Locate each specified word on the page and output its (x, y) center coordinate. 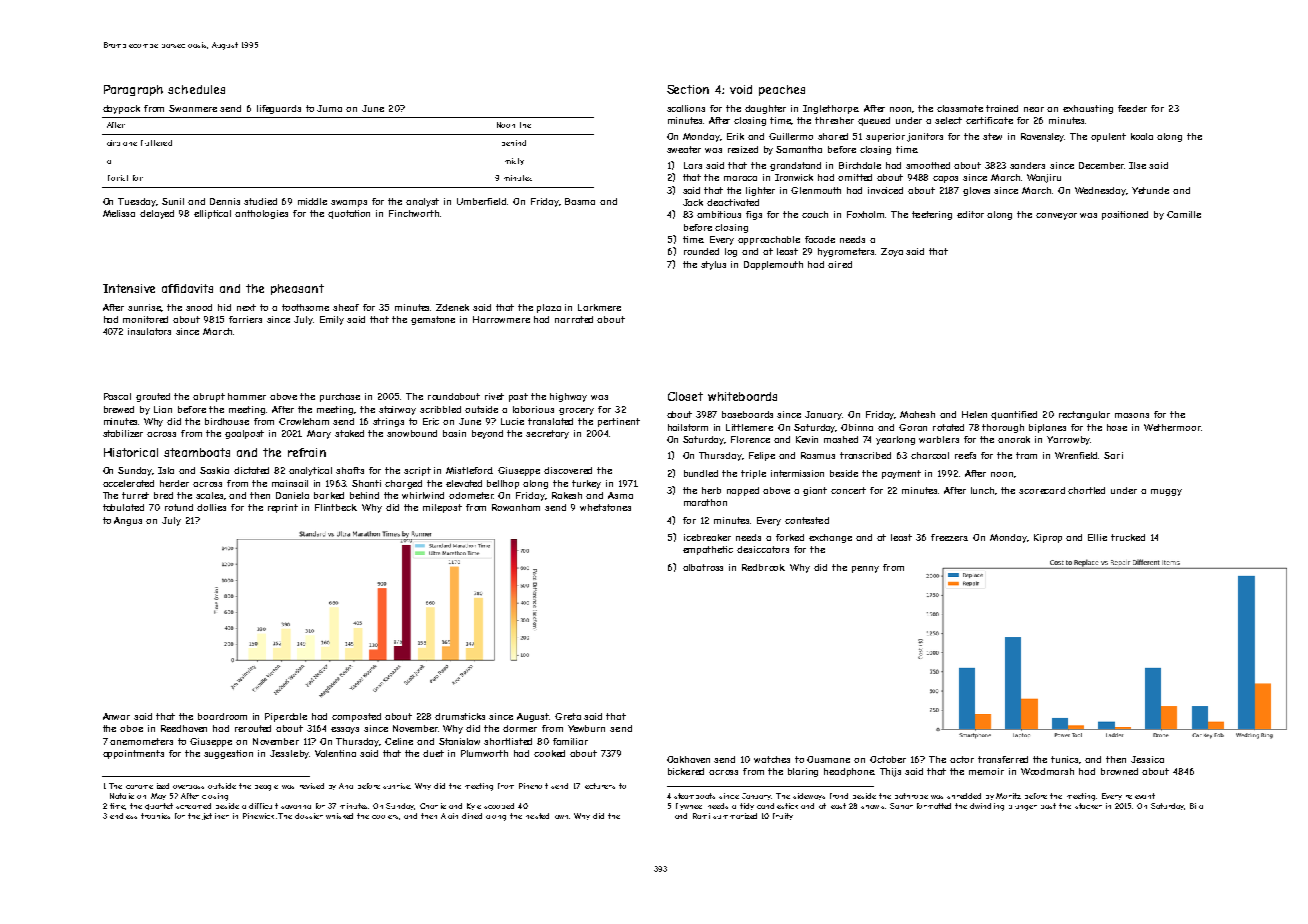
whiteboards (742, 396)
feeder (1132, 108)
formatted (934, 806)
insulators (149, 331)
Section (688, 89)
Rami (701, 816)
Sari (1113, 455)
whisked (339, 816)
